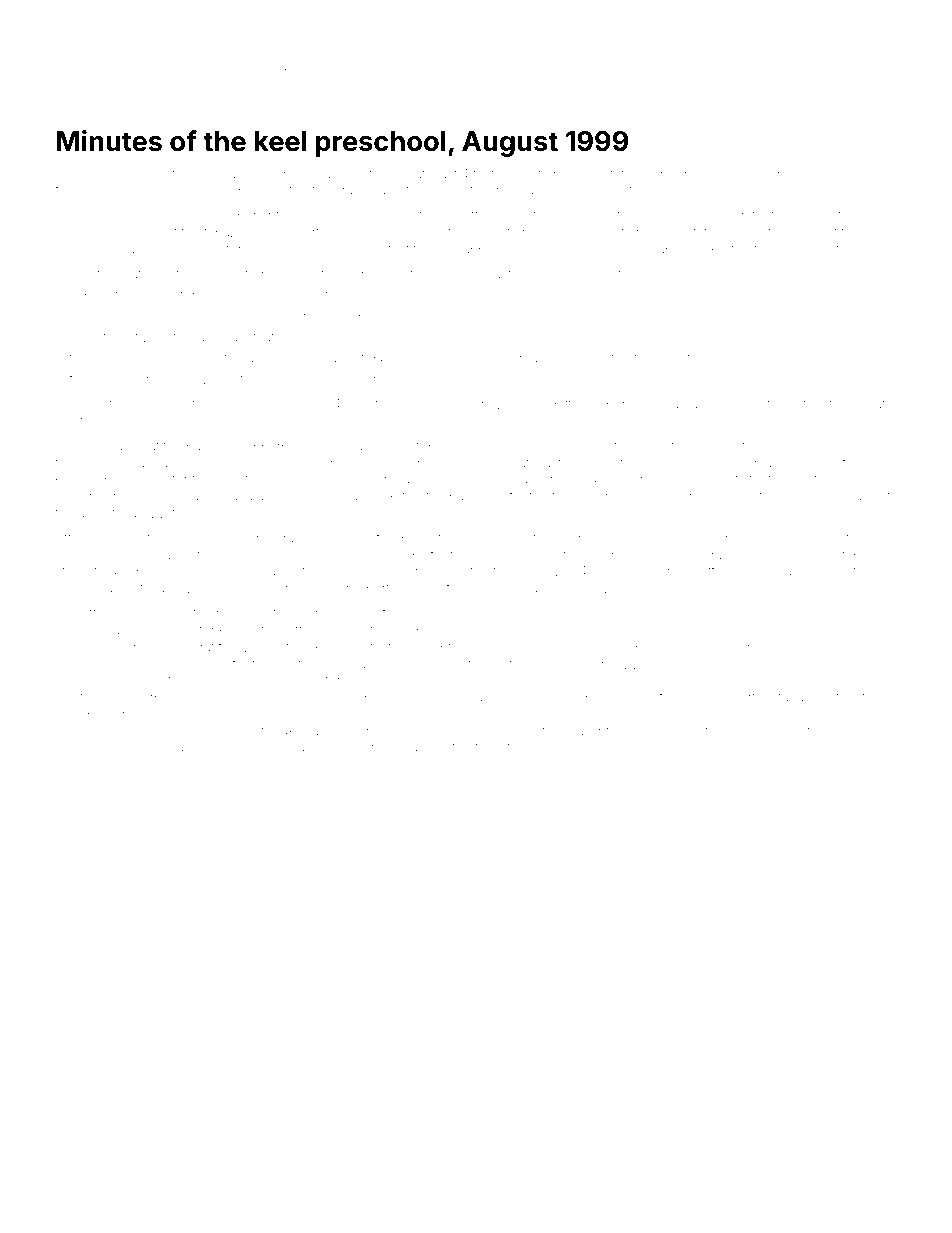  I want to click on February, so click(523, 359).
